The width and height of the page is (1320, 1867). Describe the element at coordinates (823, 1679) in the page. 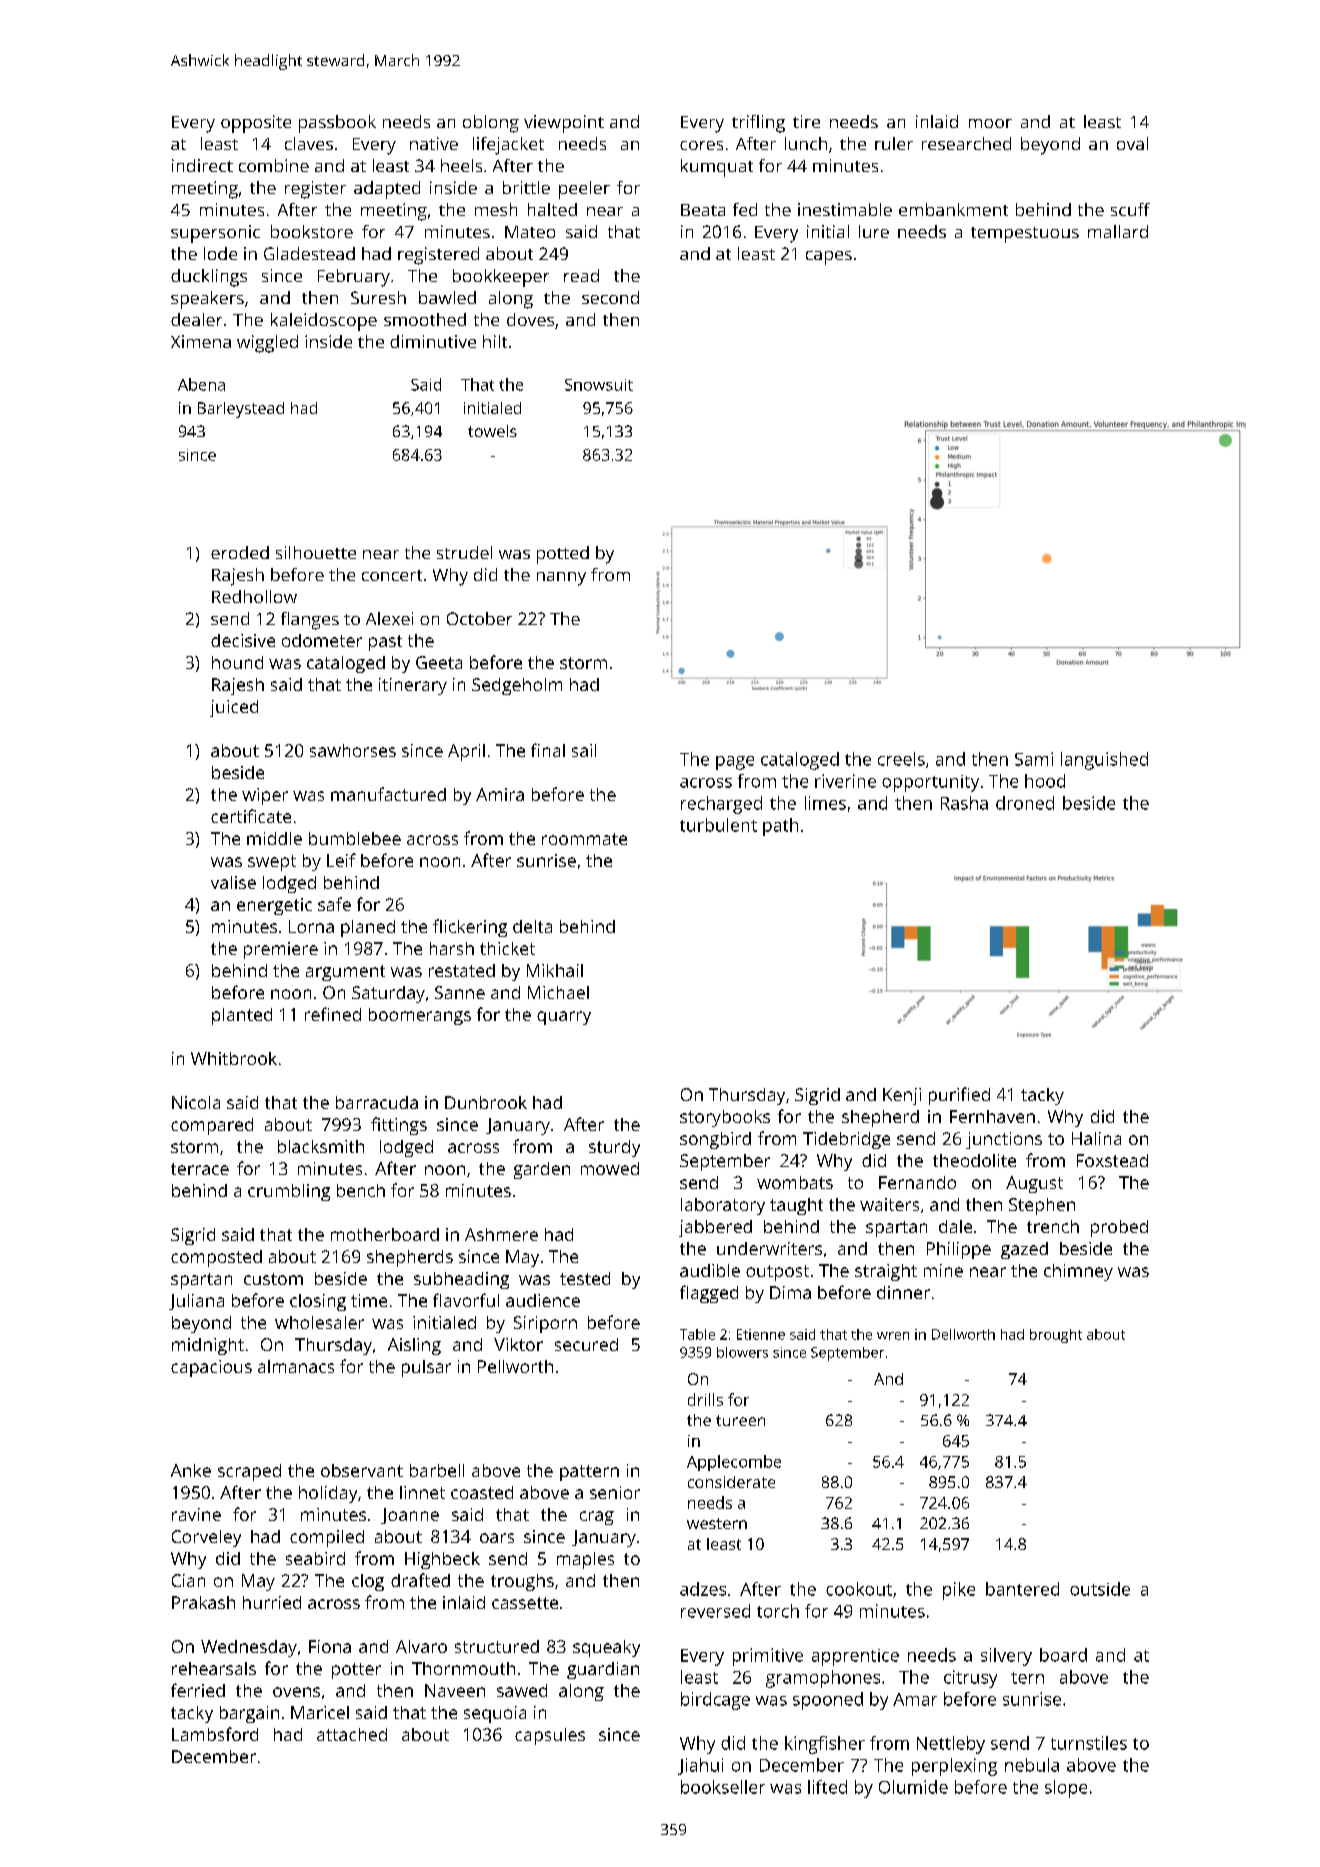

I see `gramophones` at that location.
